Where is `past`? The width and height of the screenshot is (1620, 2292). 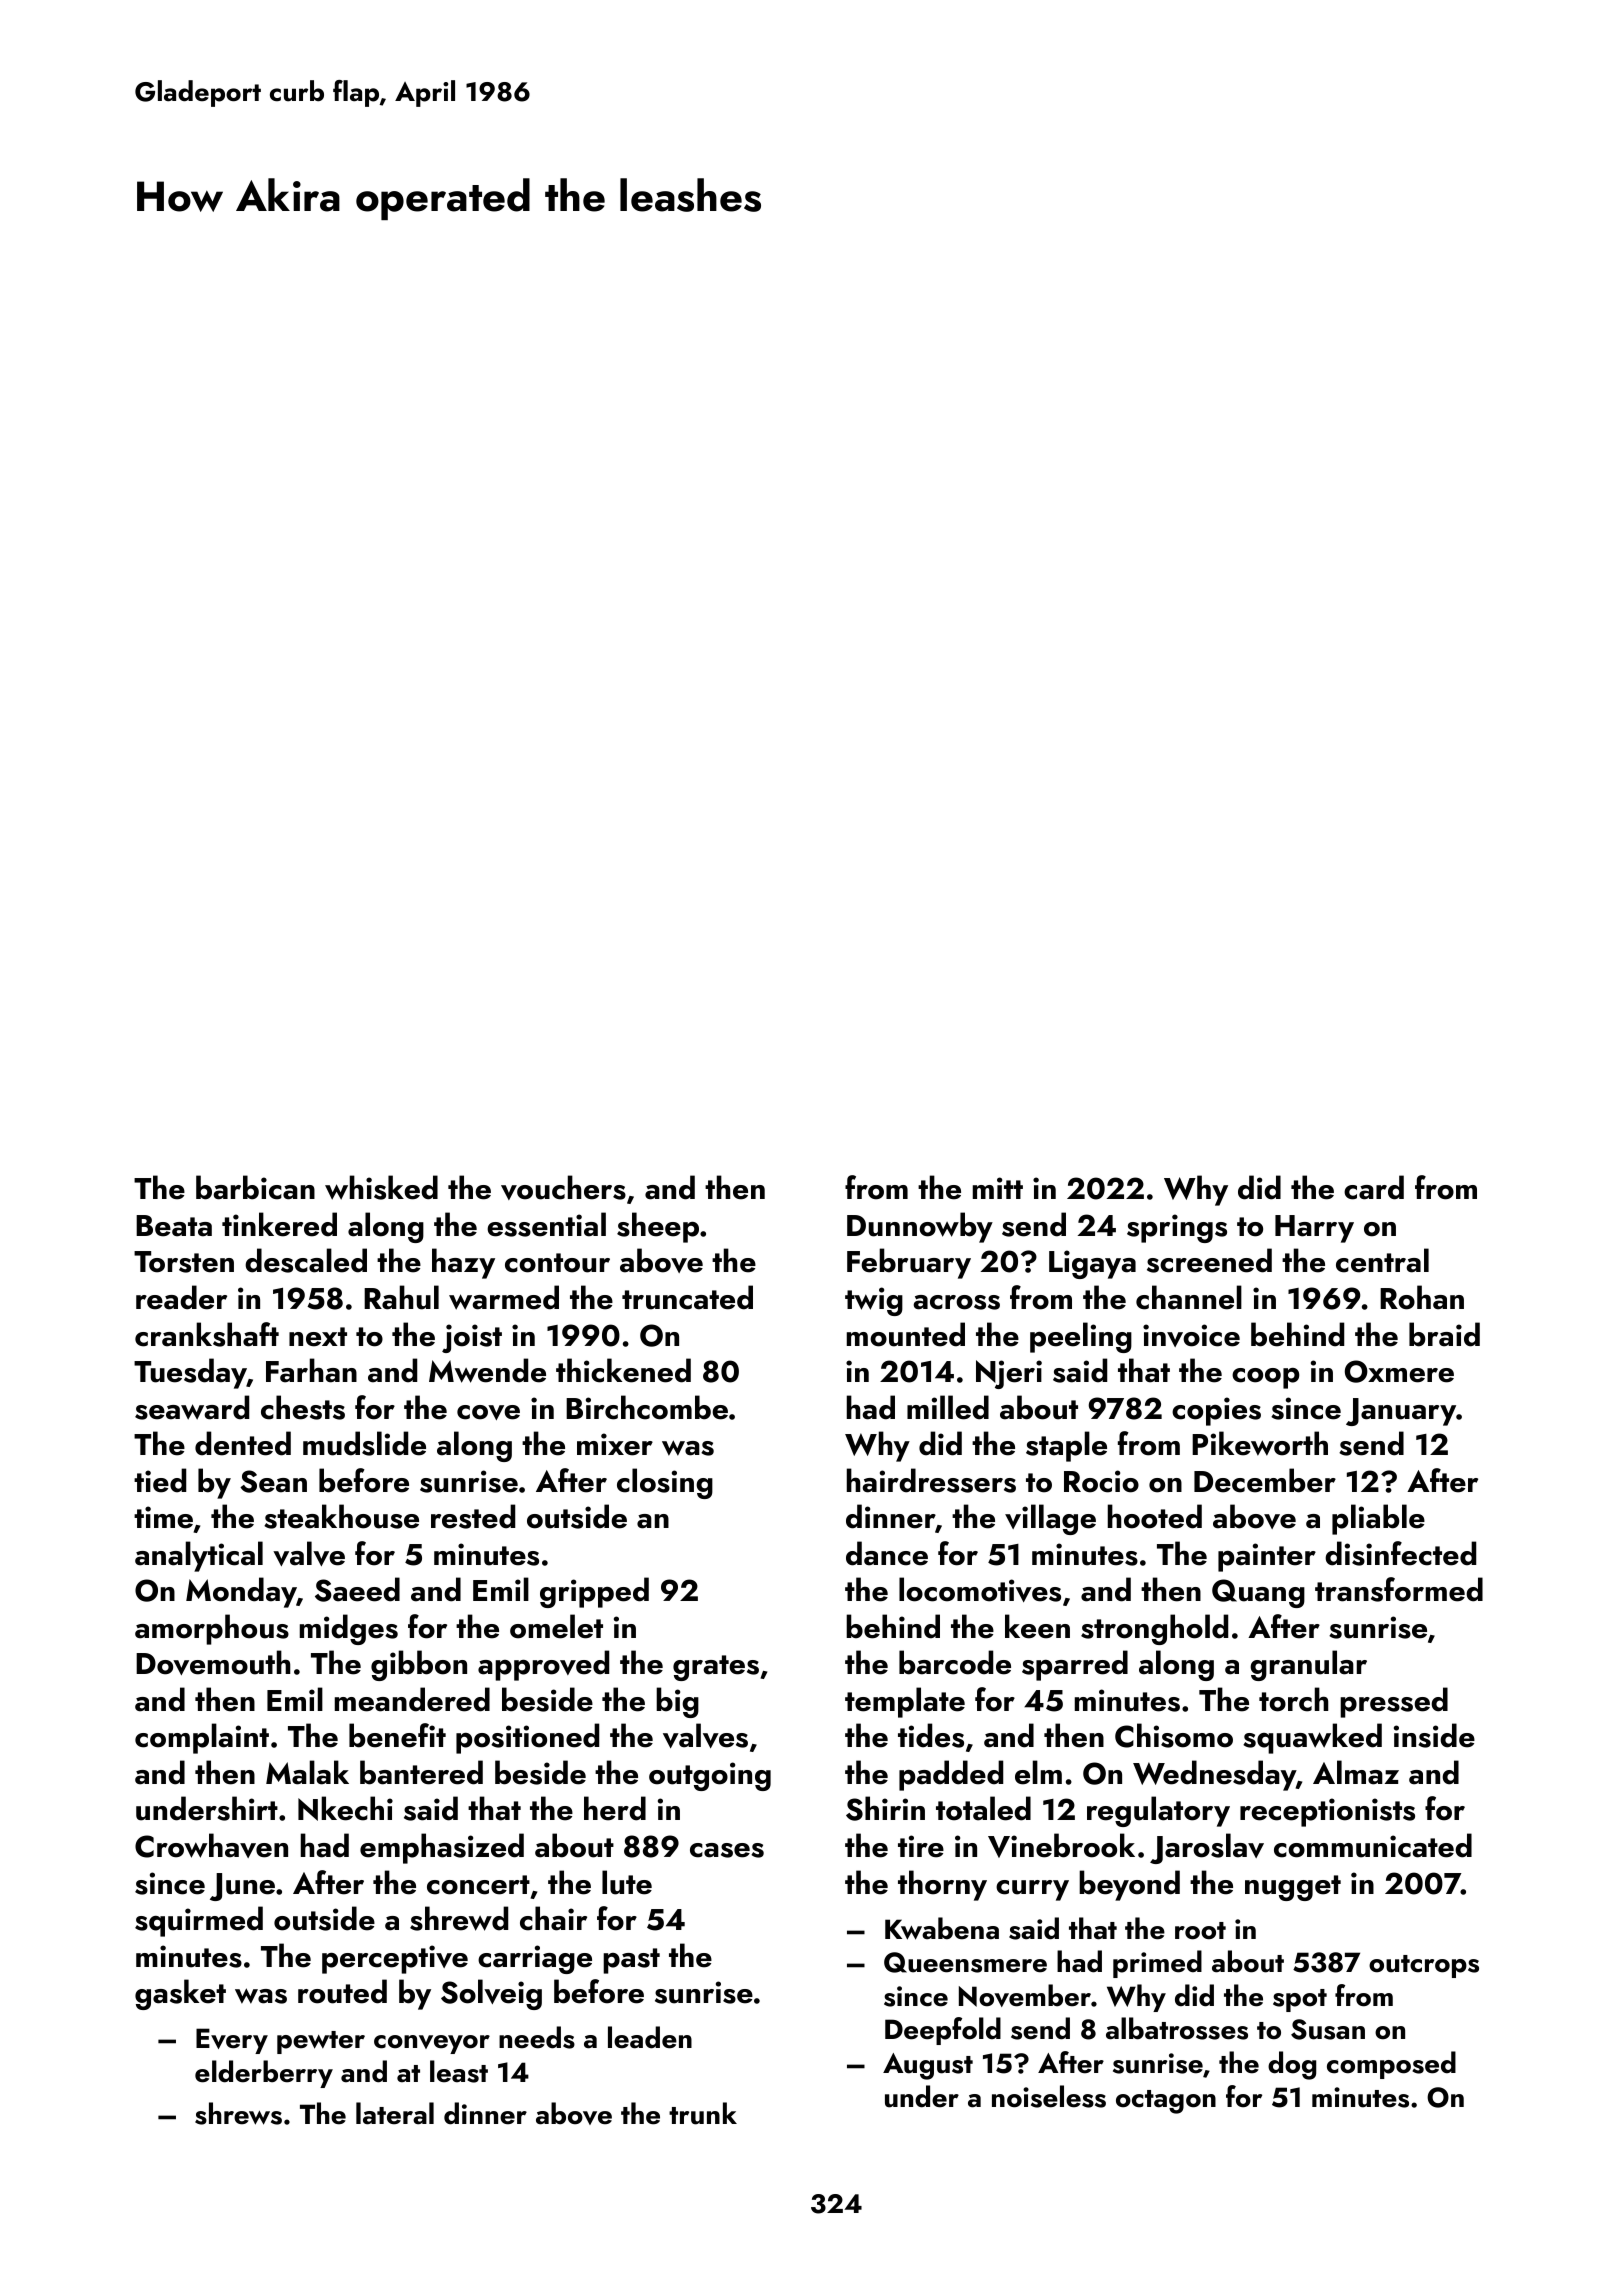
past is located at coordinates (631, 1961).
